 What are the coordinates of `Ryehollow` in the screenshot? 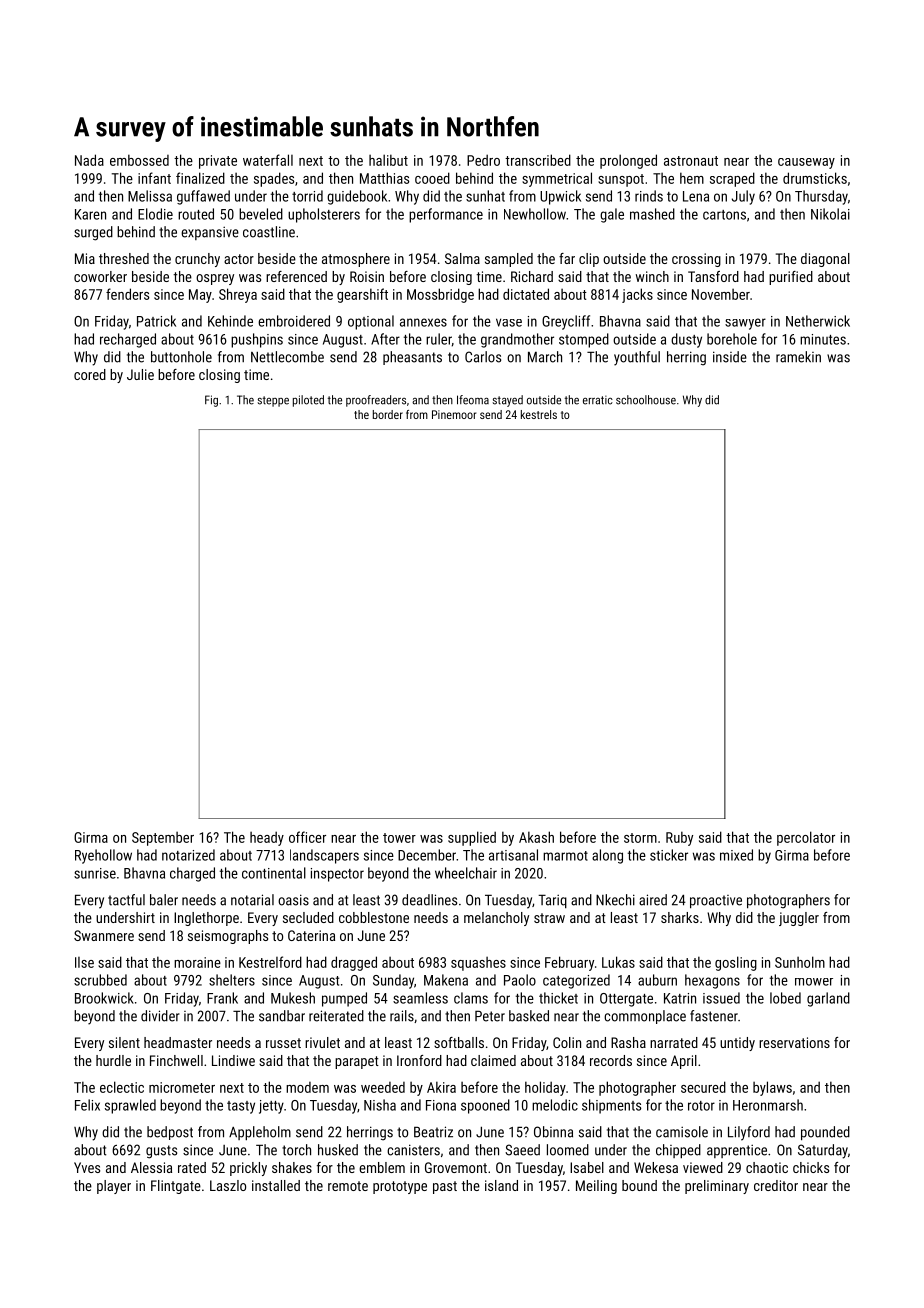 It's located at (103, 856).
